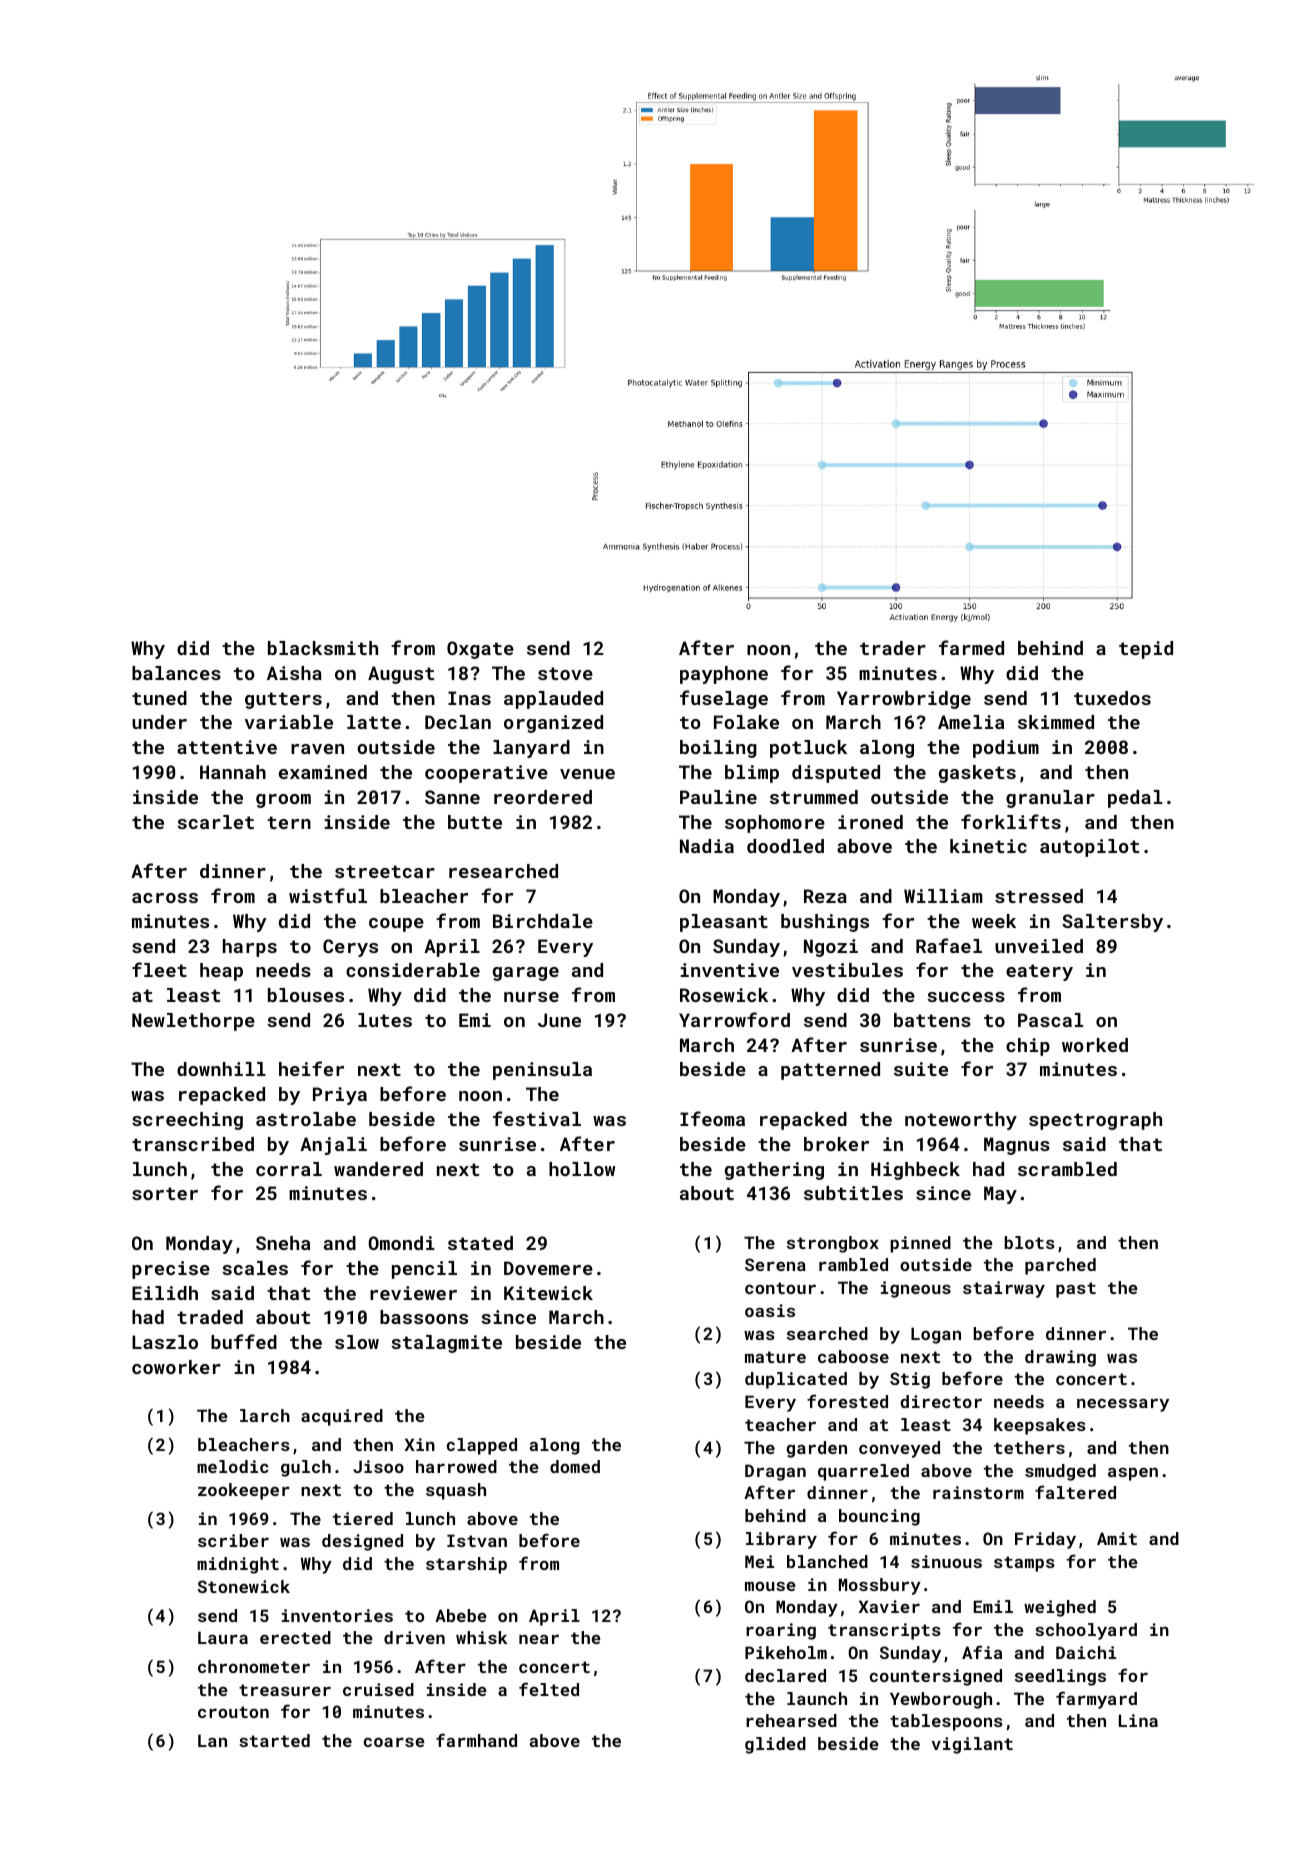 The image size is (1315, 1860). I want to click on farmed, so click(971, 647).
